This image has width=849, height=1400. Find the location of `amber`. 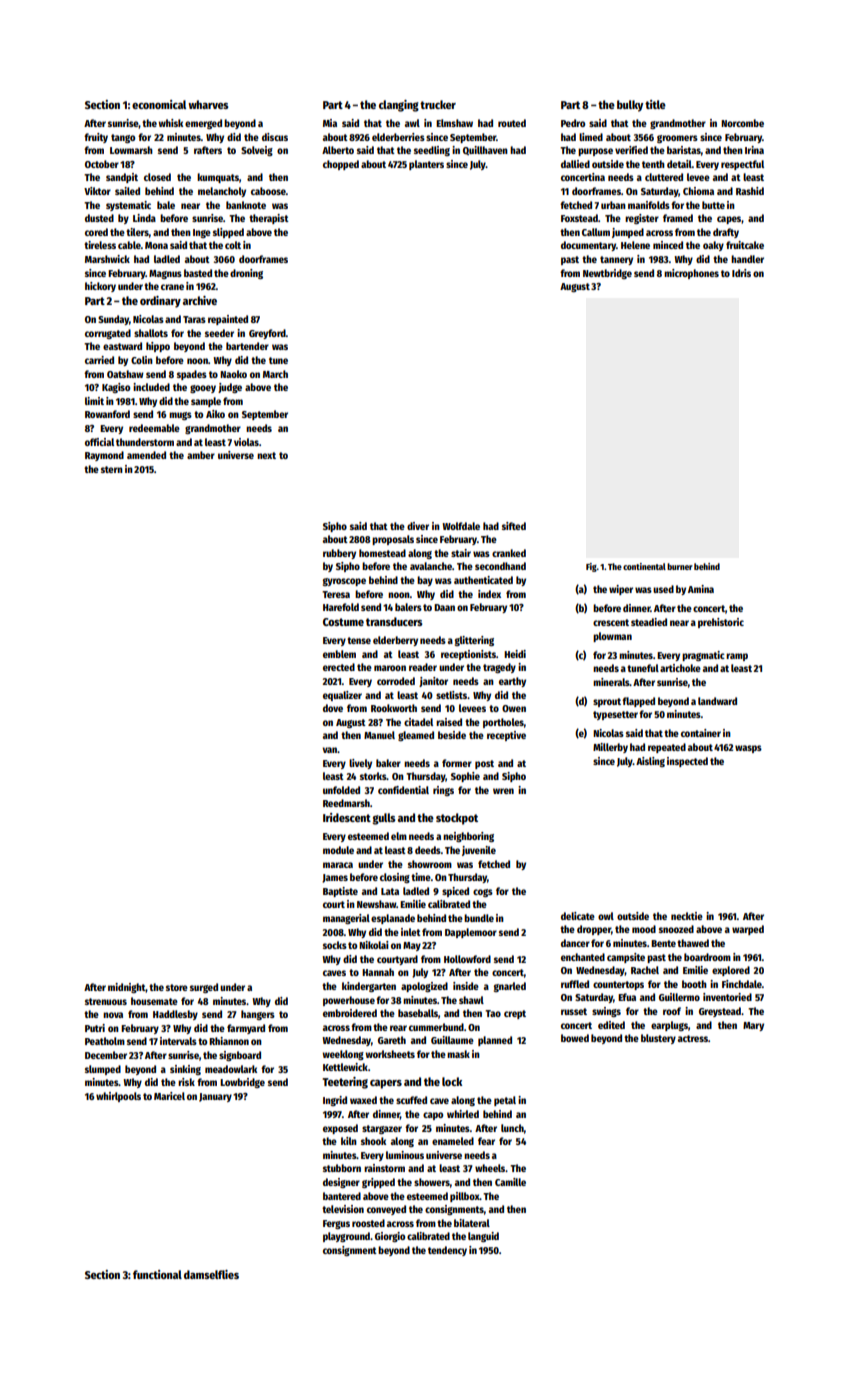

amber is located at coordinates (201, 455).
